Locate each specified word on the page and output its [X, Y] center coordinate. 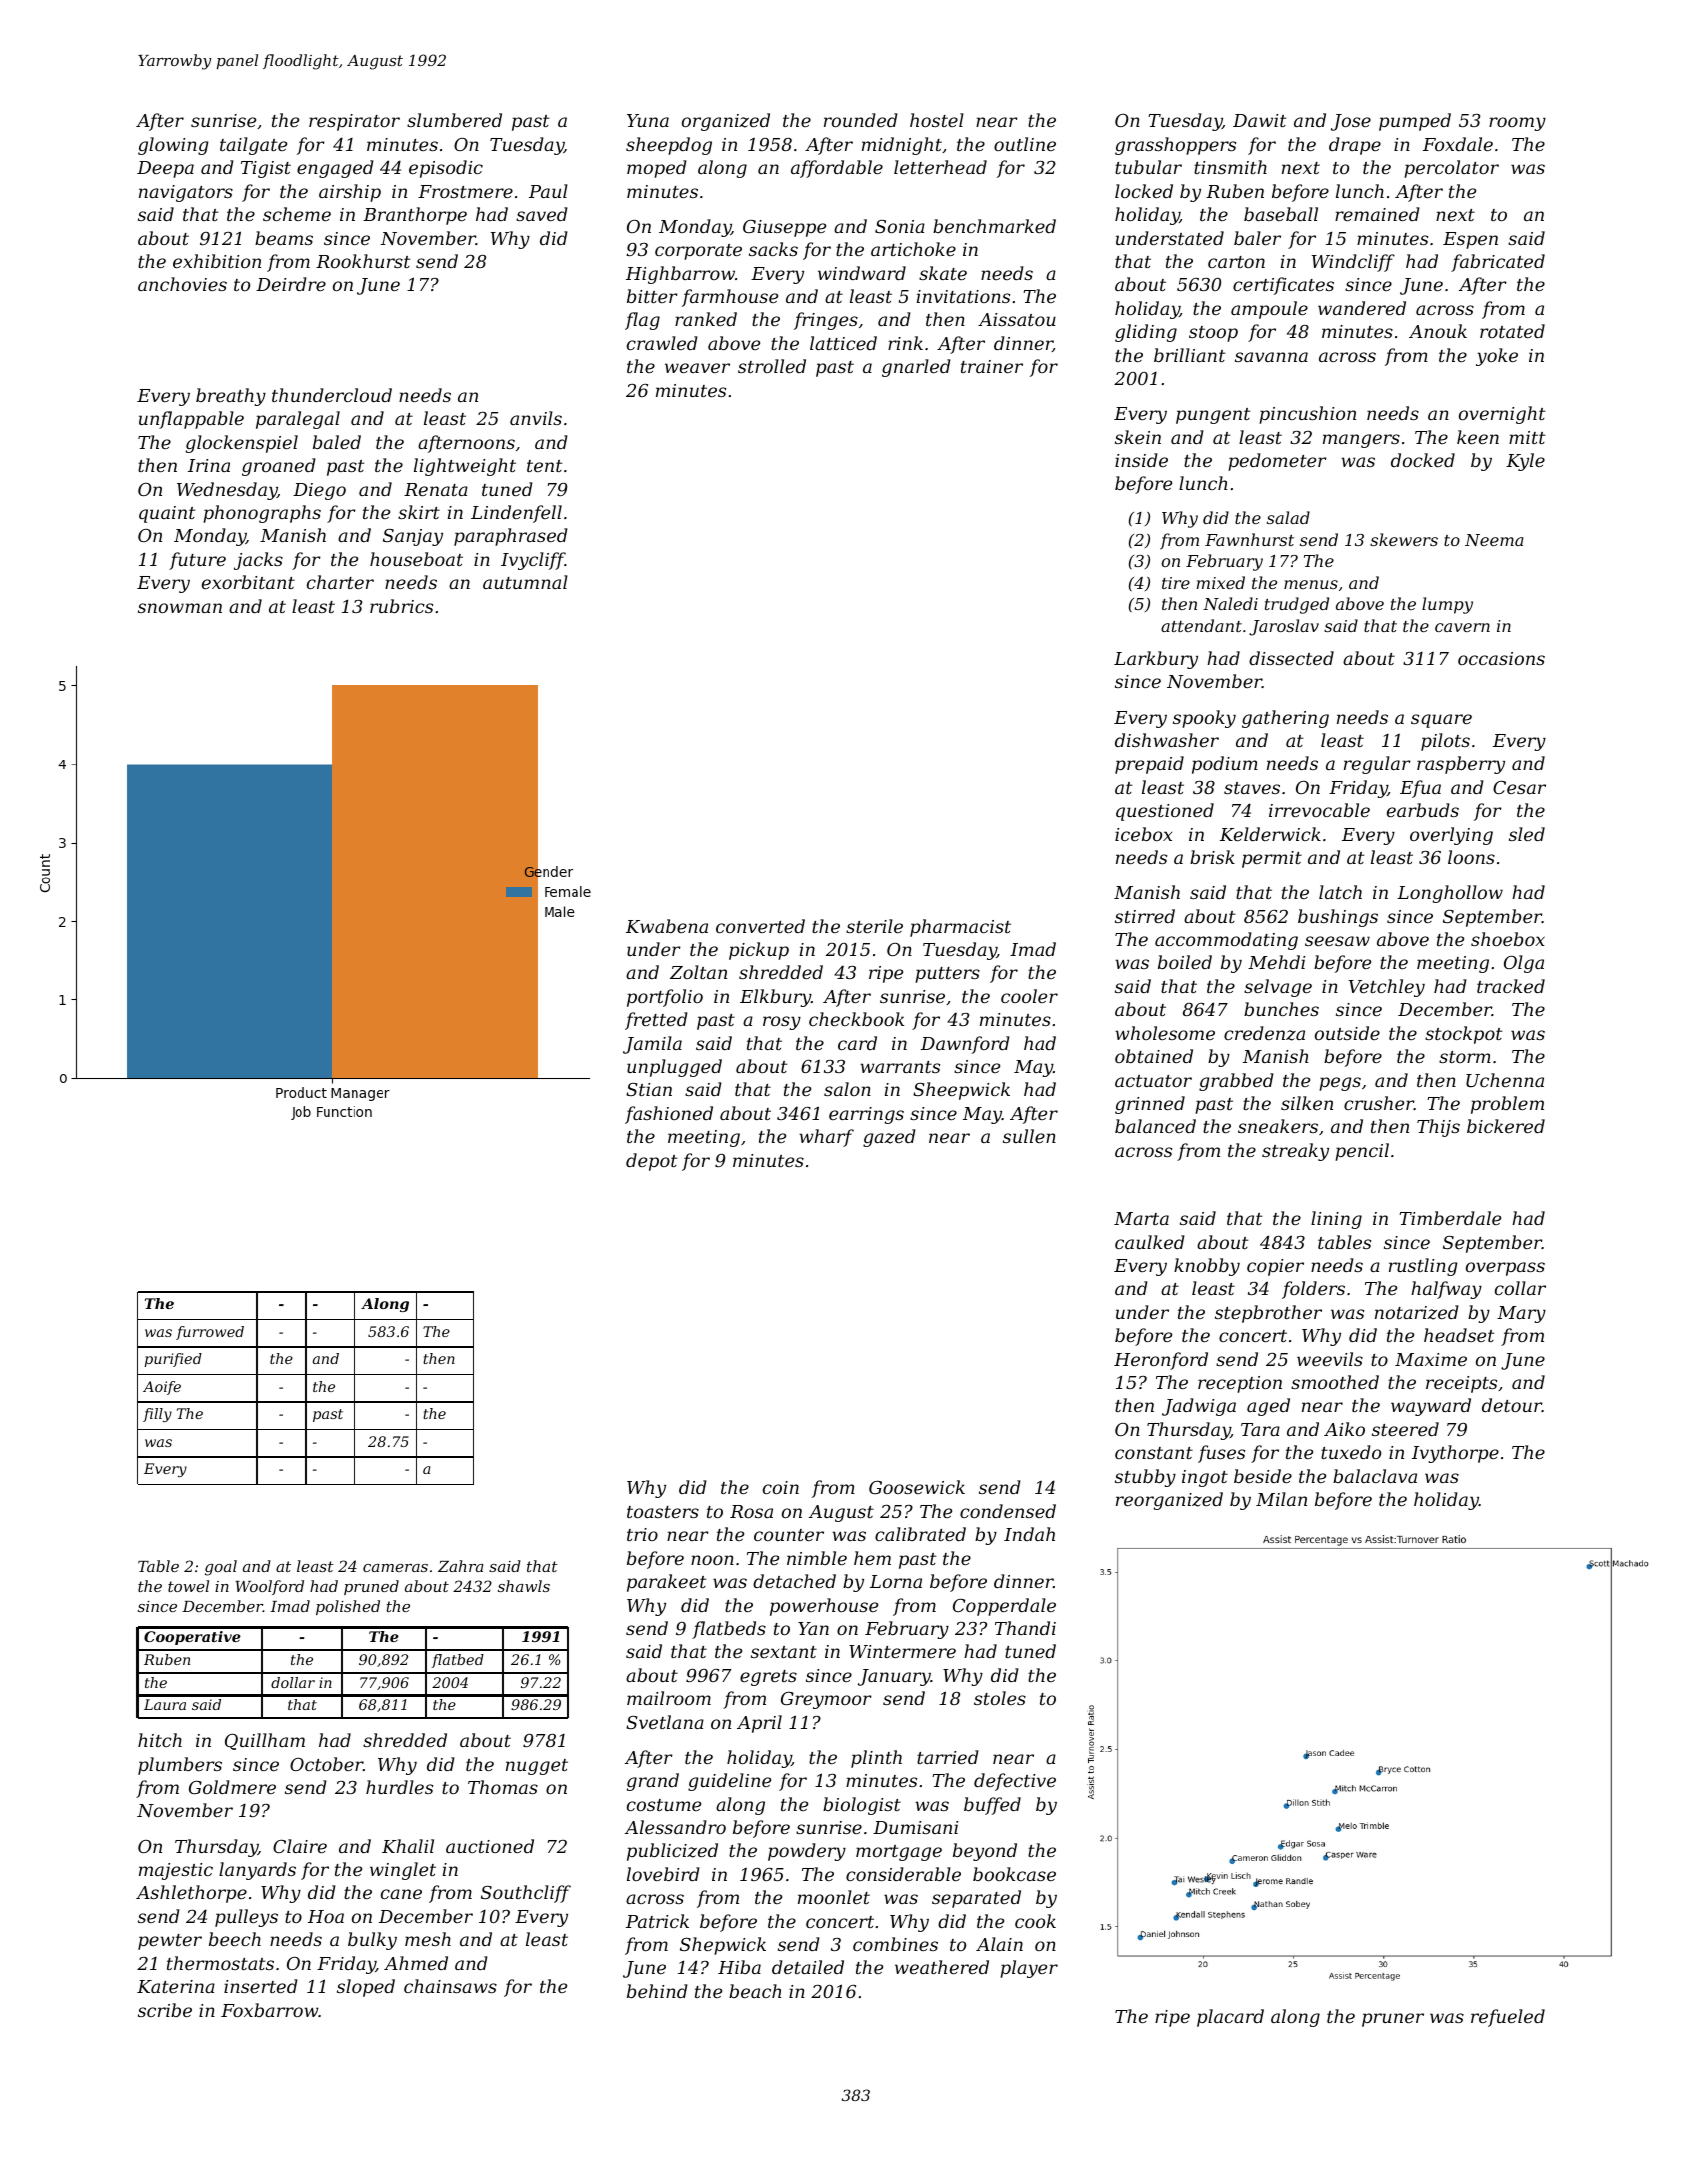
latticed [843, 343]
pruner [1393, 2020]
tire [1176, 583]
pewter [170, 1942]
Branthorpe [415, 216]
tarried [948, 1757]
